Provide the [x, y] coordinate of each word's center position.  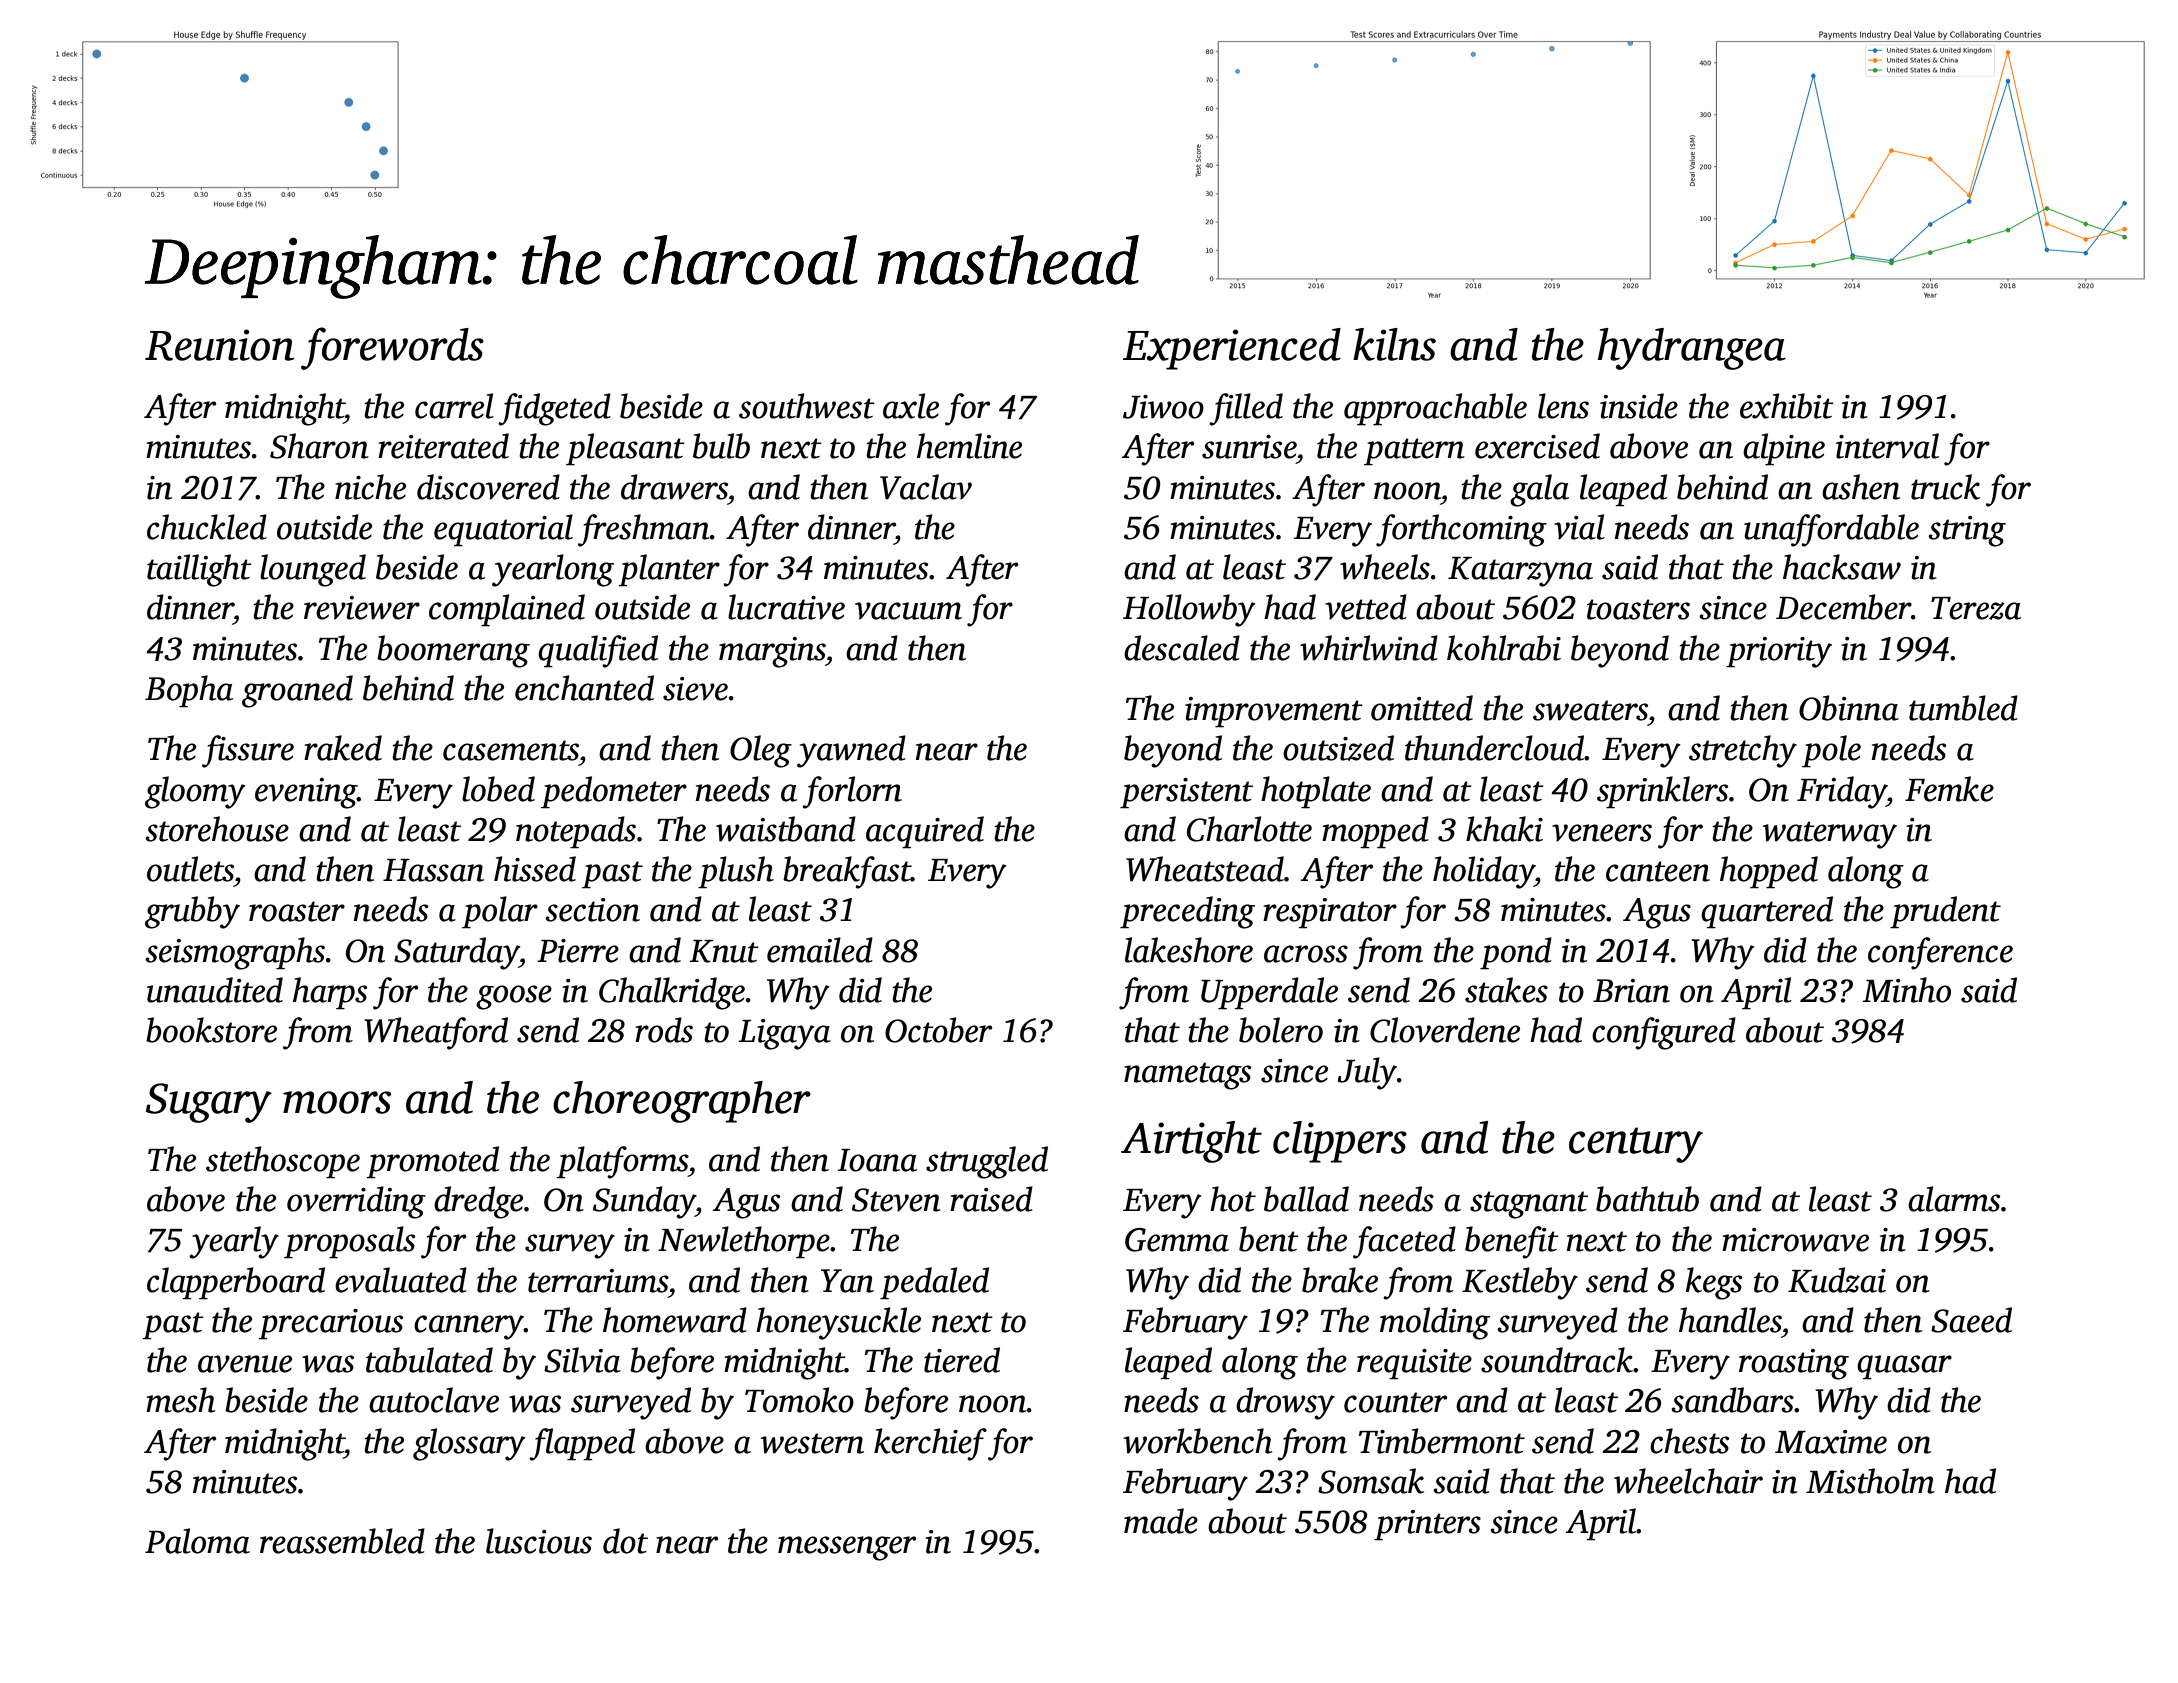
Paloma [197, 1541]
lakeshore [1189, 950]
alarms [1954, 1199]
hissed [535, 869]
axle [911, 406]
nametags [1187, 1076]
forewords [392, 348]
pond [1516, 953]
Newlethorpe [744, 1242]
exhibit [1787, 406]
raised [991, 1199]
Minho [1907, 990]
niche [370, 487]
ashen [1861, 487]
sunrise [1249, 447]
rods [664, 1030]
